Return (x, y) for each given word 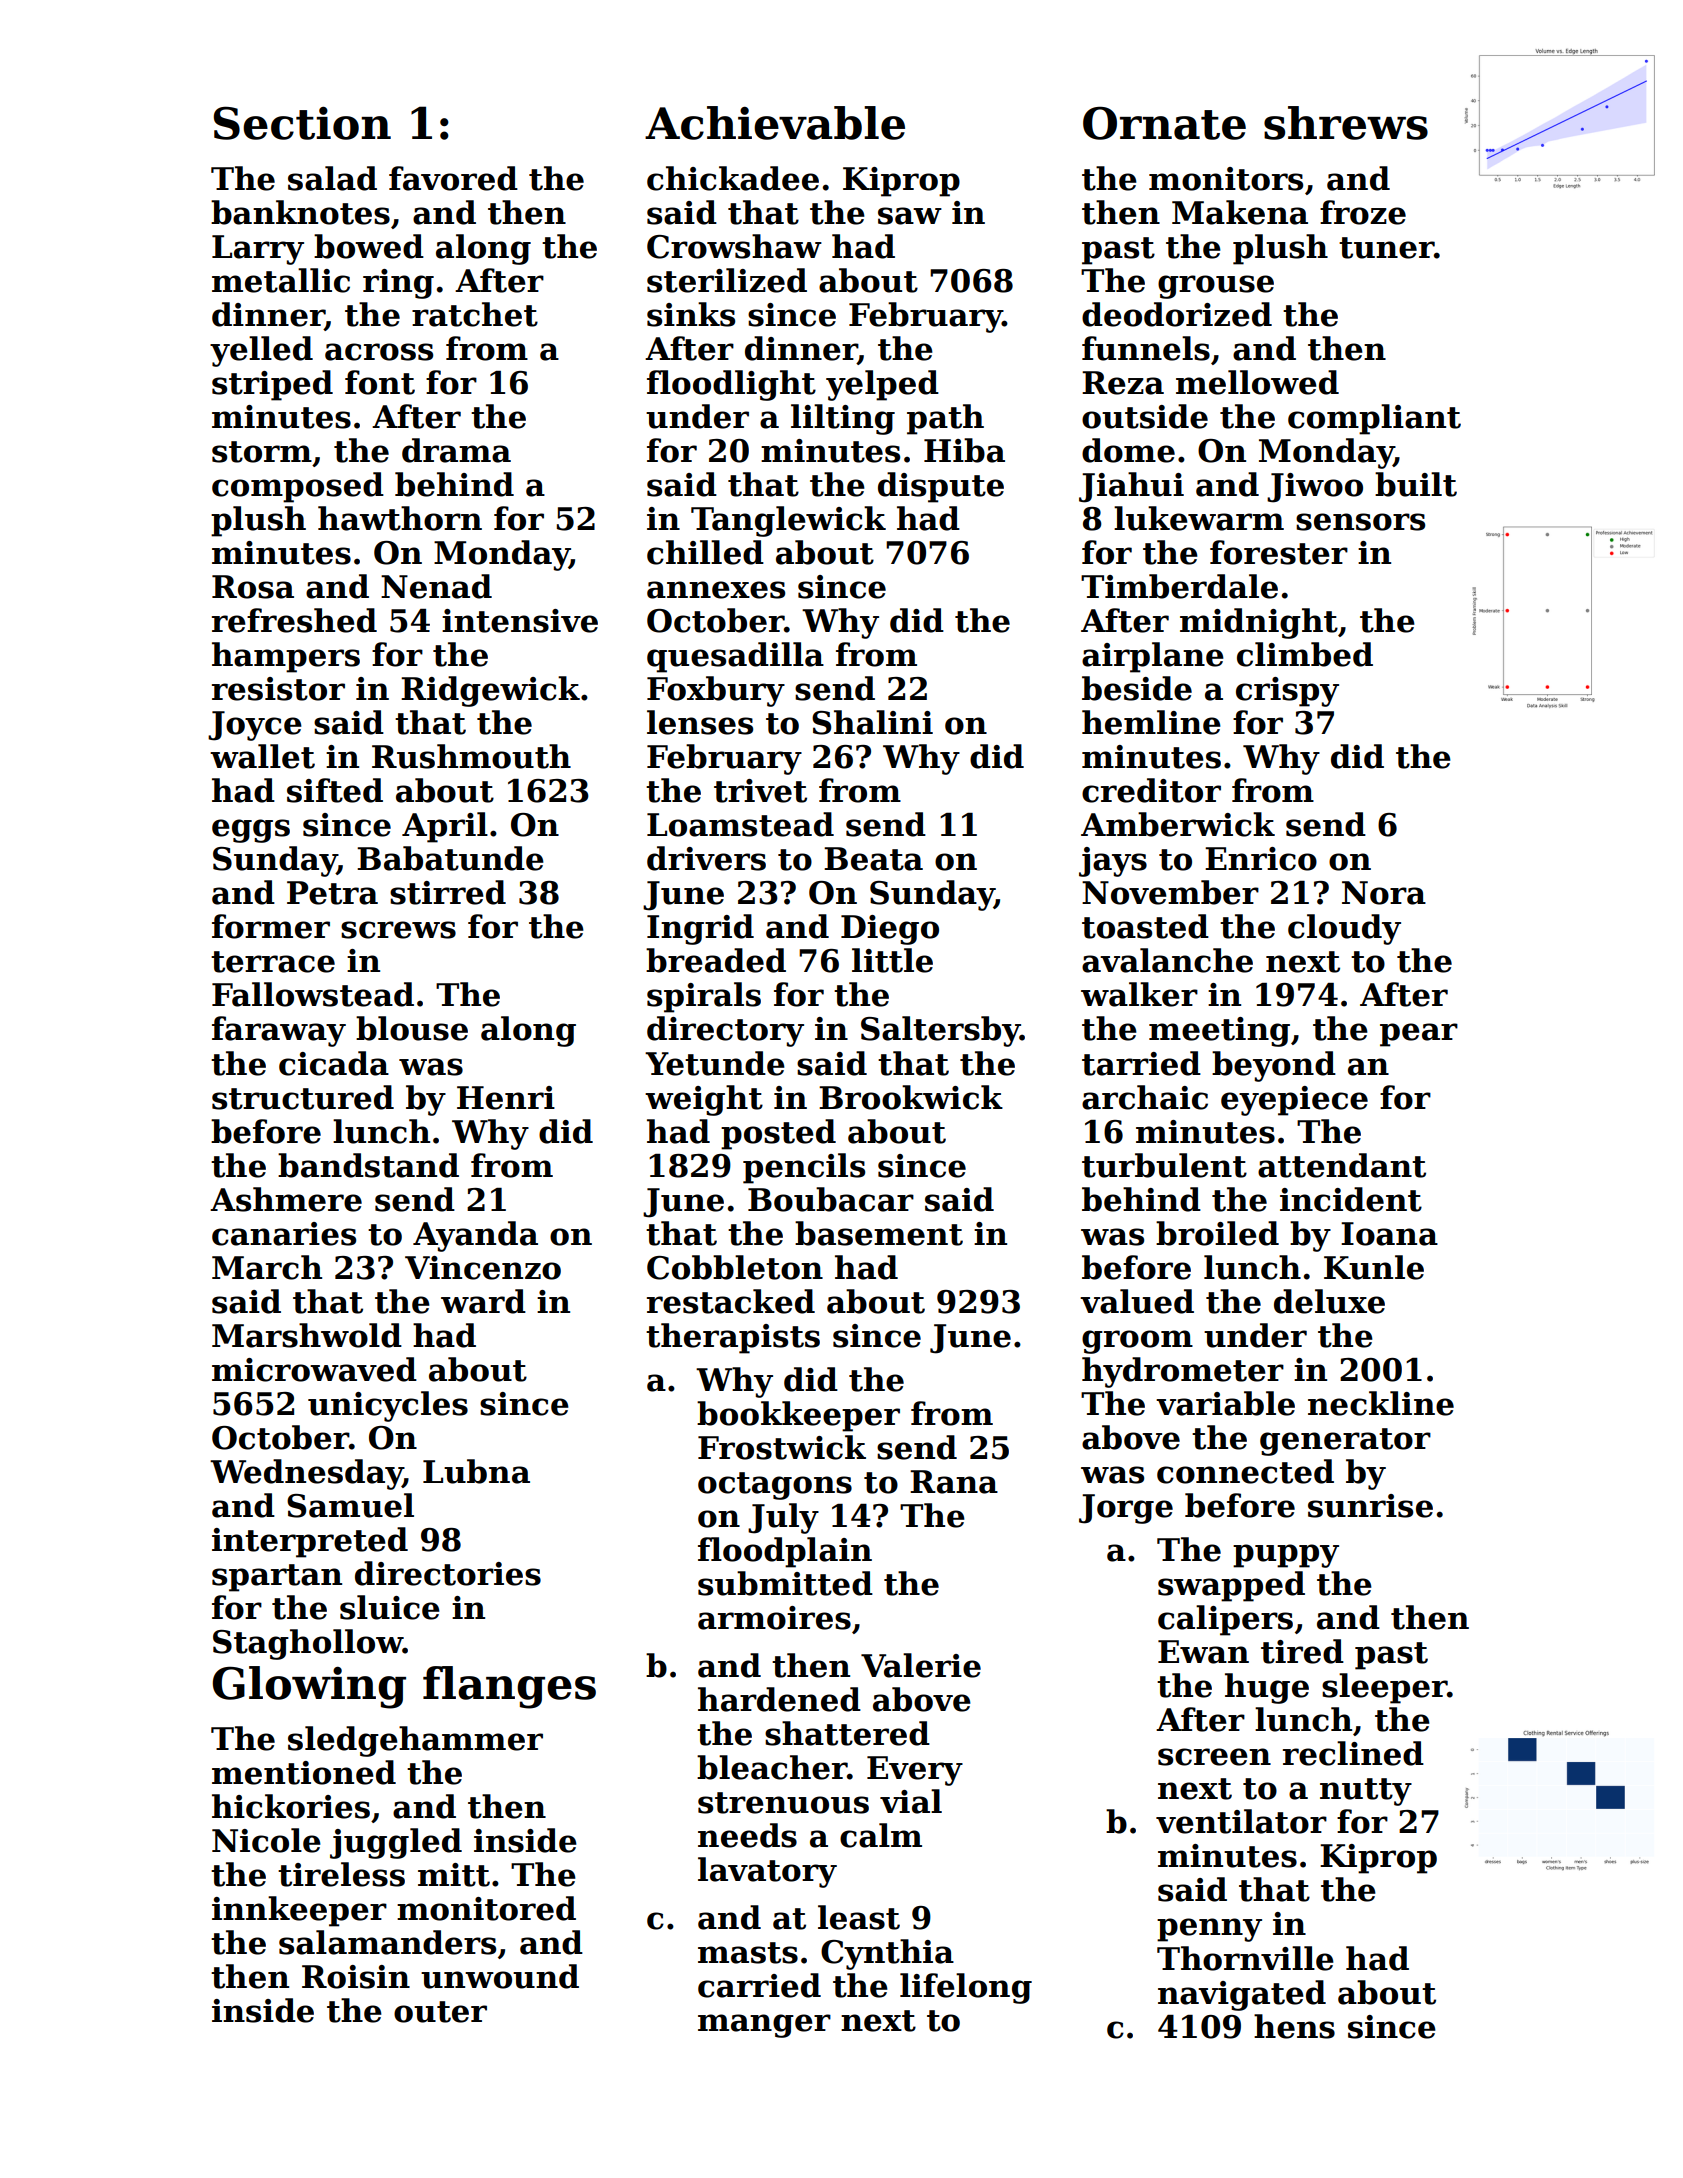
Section (302, 123)
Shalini (872, 722)
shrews (1346, 123)
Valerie (921, 1665)
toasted (1145, 926)
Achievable (775, 123)
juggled (396, 1843)
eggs (251, 831)
